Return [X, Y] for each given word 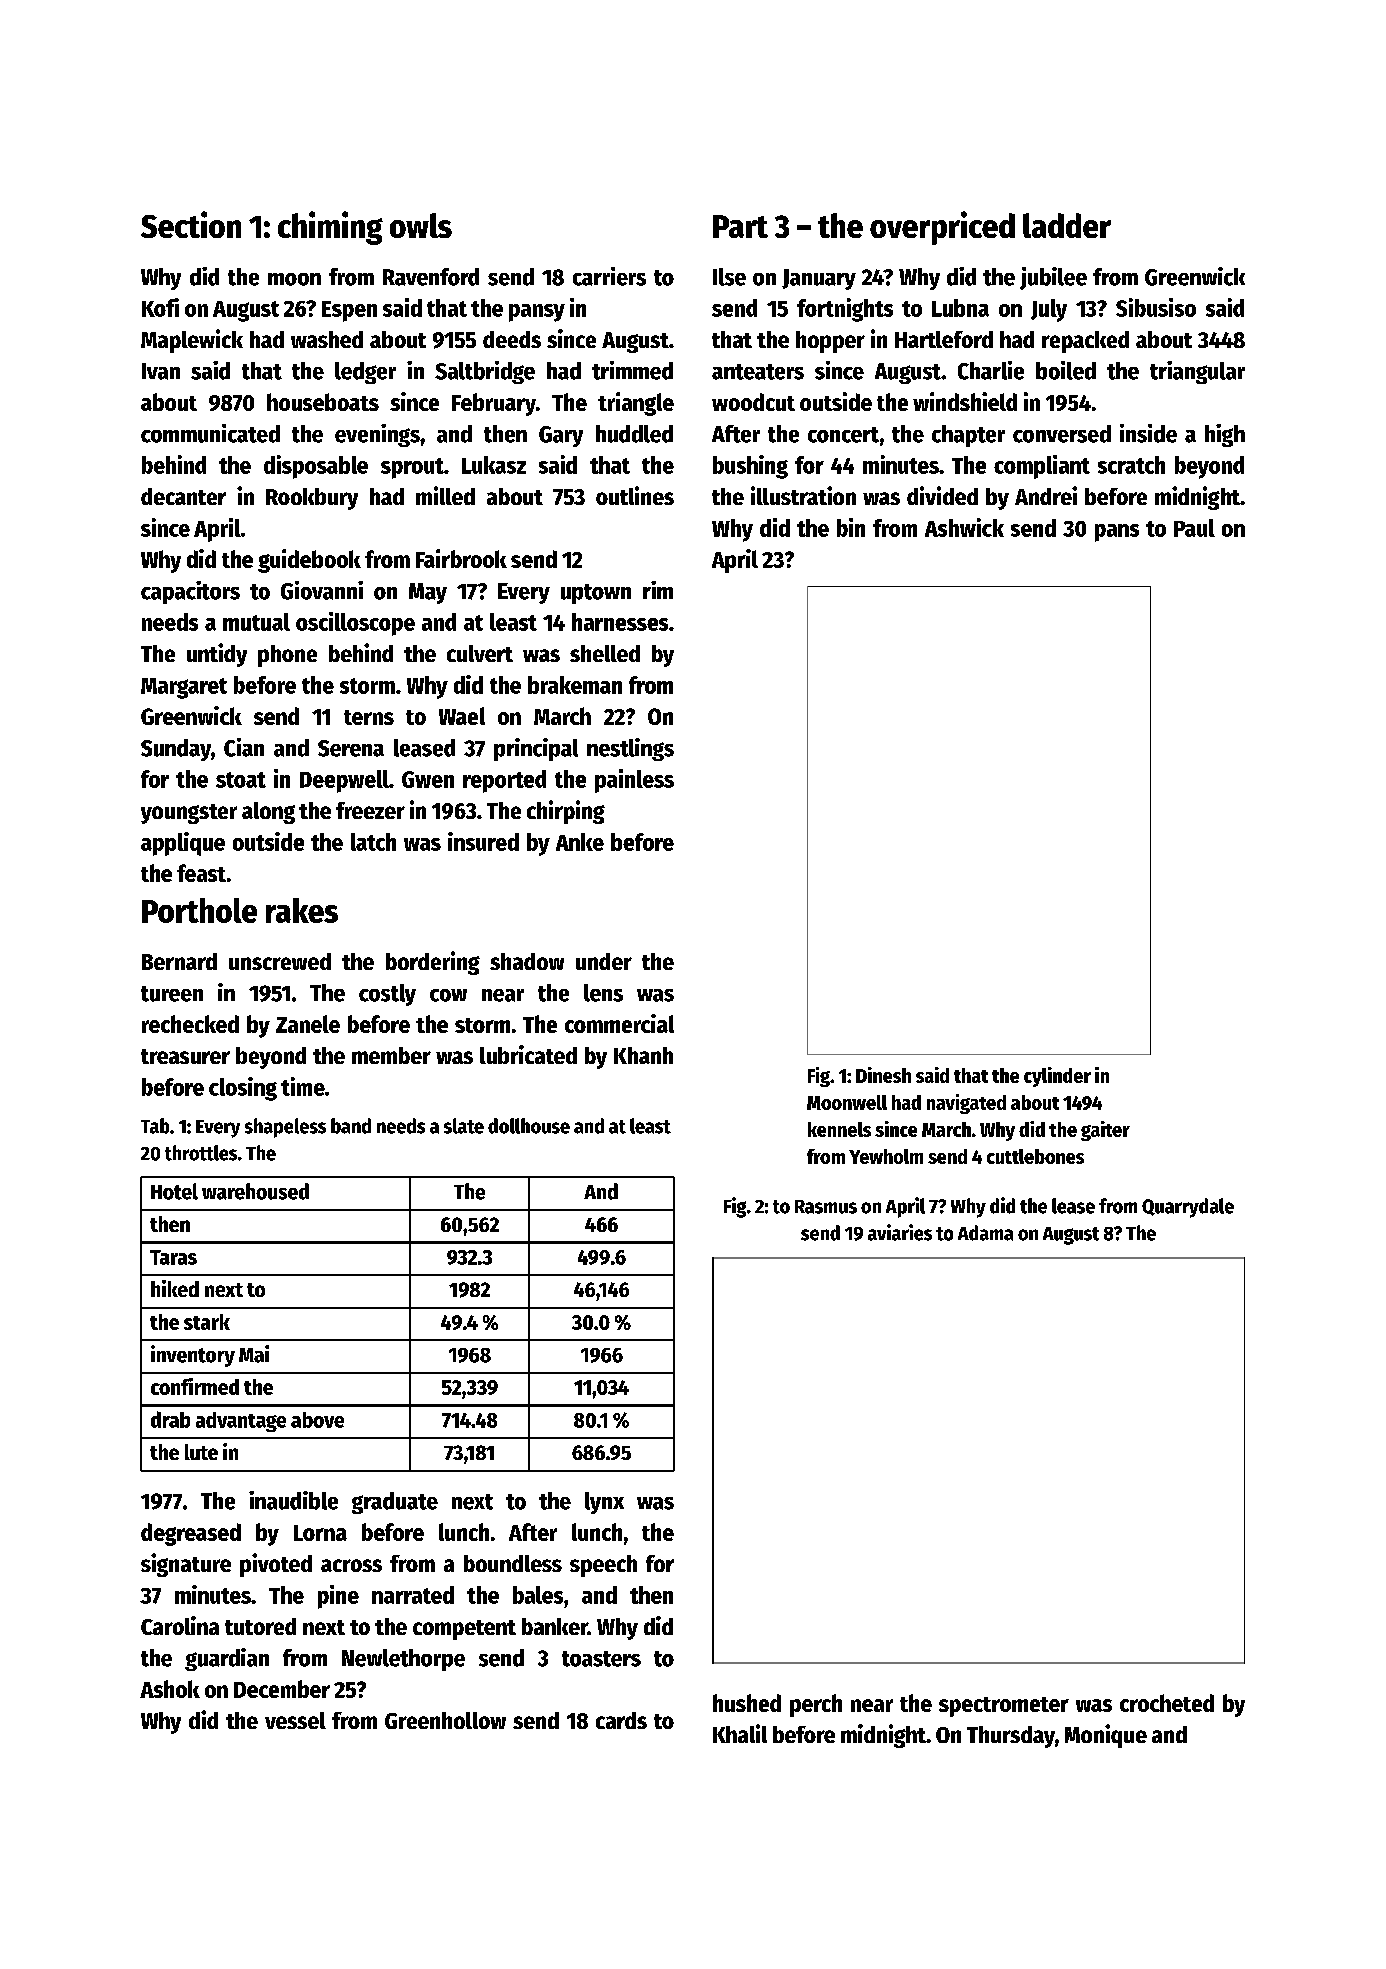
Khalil [740, 1733]
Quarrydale [1188, 1208]
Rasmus [826, 1207]
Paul [1194, 528]
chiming [330, 228]
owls [421, 225]
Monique [1106, 1736]
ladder [1067, 225]
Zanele [308, 1024]
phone [287, 656]
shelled [605, 653]
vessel [295, 1720]
